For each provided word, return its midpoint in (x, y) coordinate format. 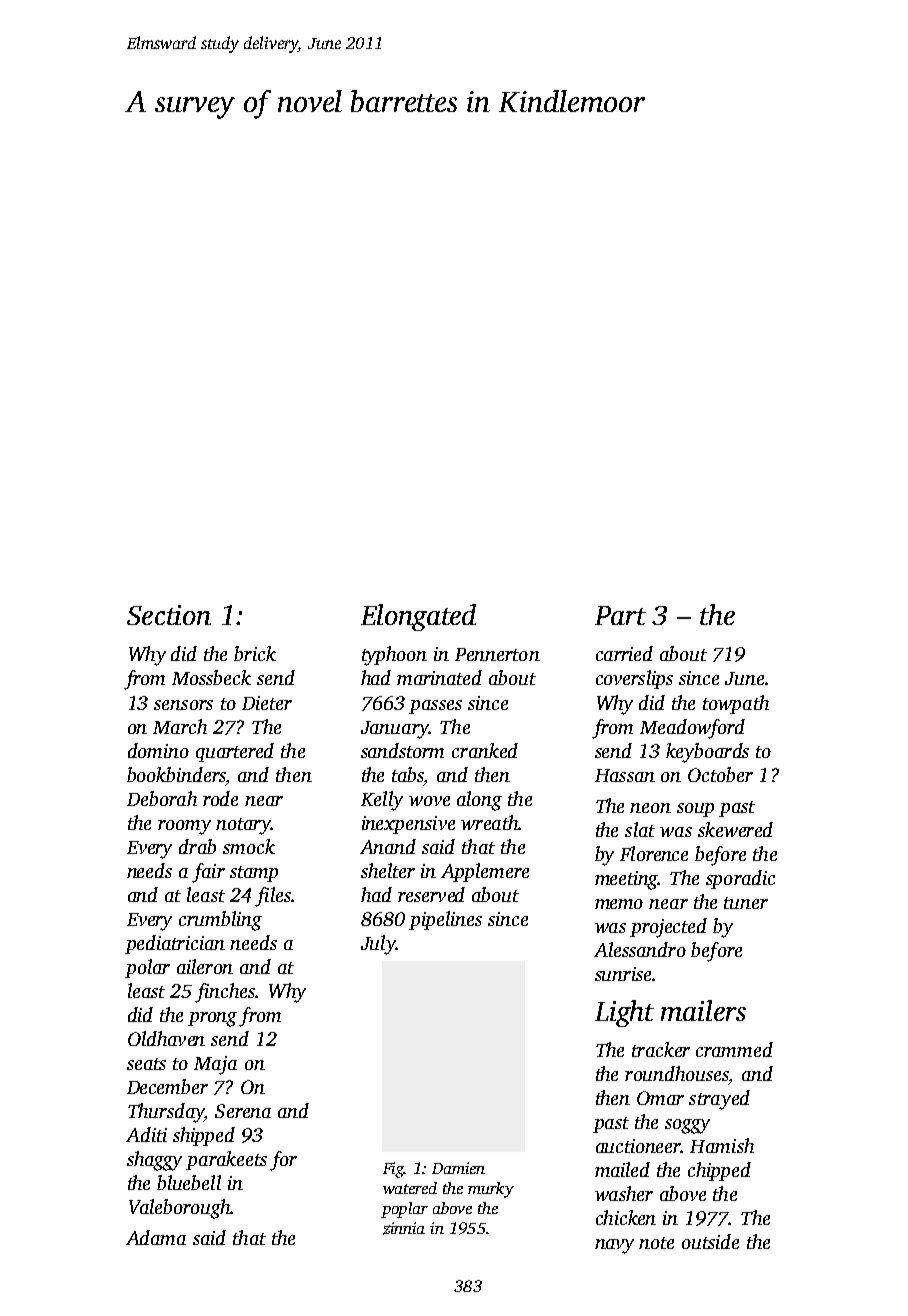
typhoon (394, 656)
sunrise (623, 974)
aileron (205, 966)
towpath (736, 704)
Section (169, 615)
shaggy (154, 1161)
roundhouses (676, 1073)
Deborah (162, 798)
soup (695, 810)
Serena (243, 1111)
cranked (485, 750)
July (378, 945)
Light (624, 1013)
